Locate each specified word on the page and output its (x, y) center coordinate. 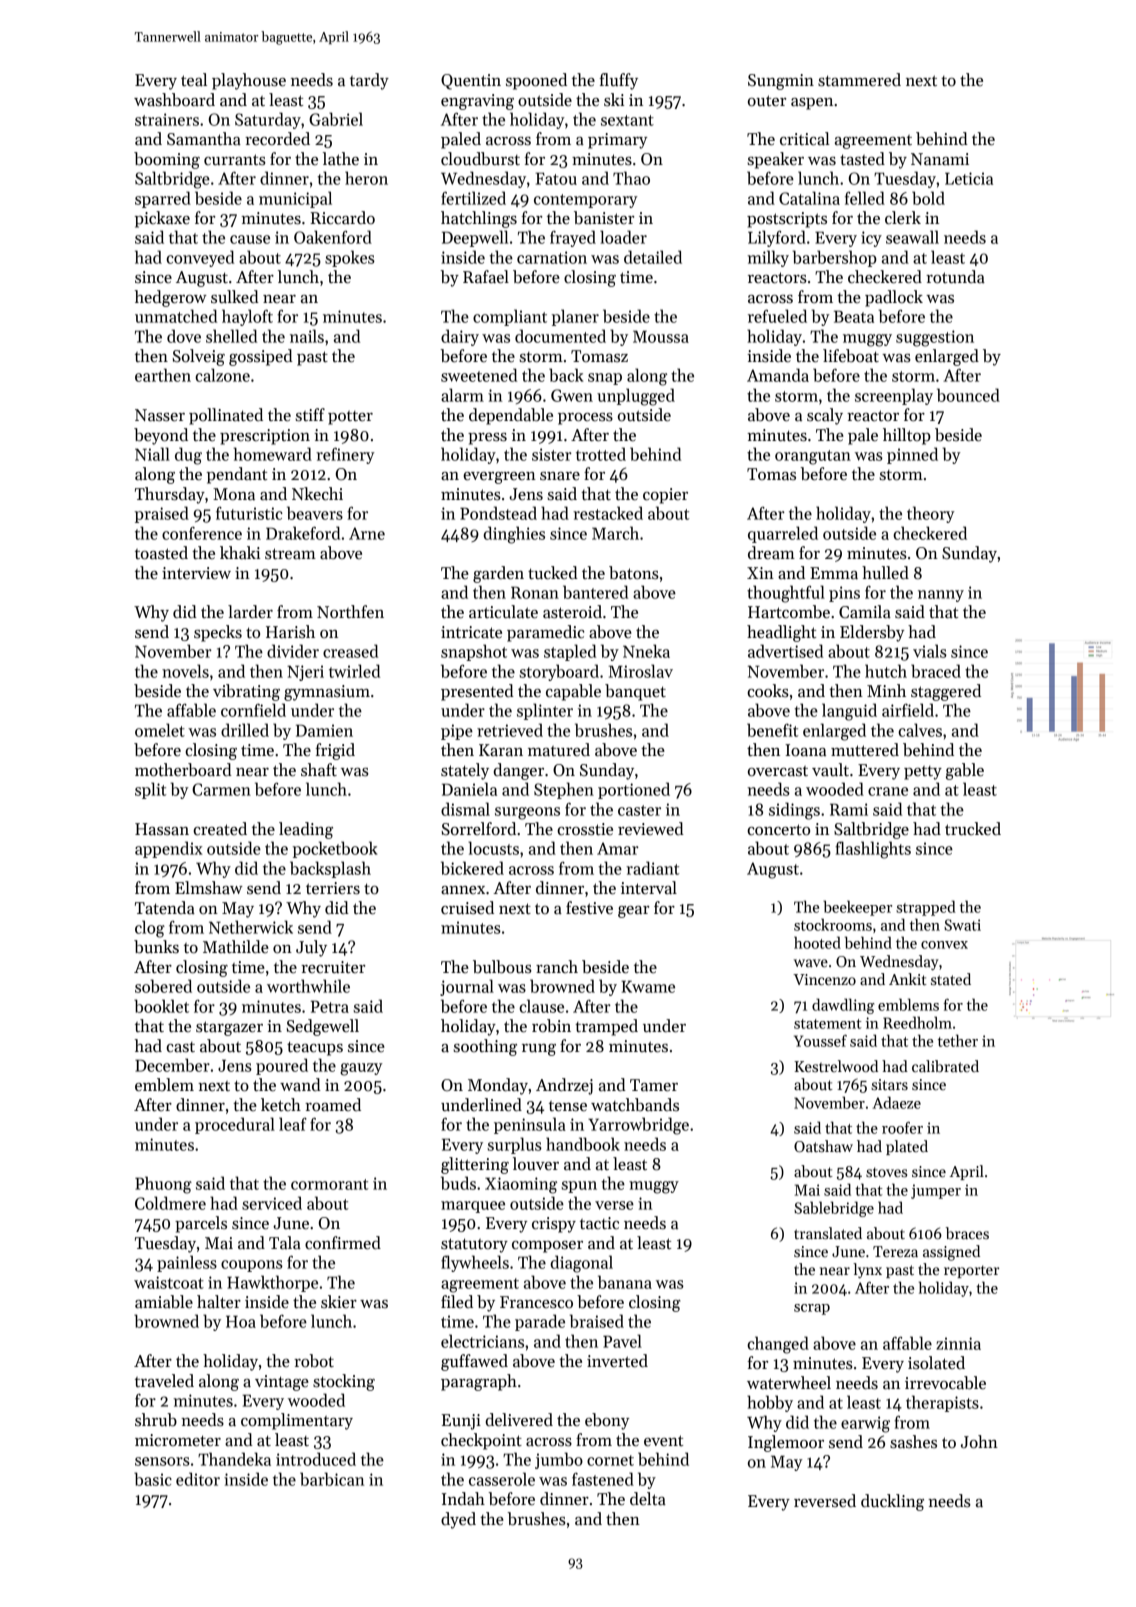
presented (477, 692)
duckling (892, 1502)
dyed (458, 1520)
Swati (962, 925)
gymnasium (327, 693)
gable (965, 771)
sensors (162, 1461)
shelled (231, 336)
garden (498, 574)
